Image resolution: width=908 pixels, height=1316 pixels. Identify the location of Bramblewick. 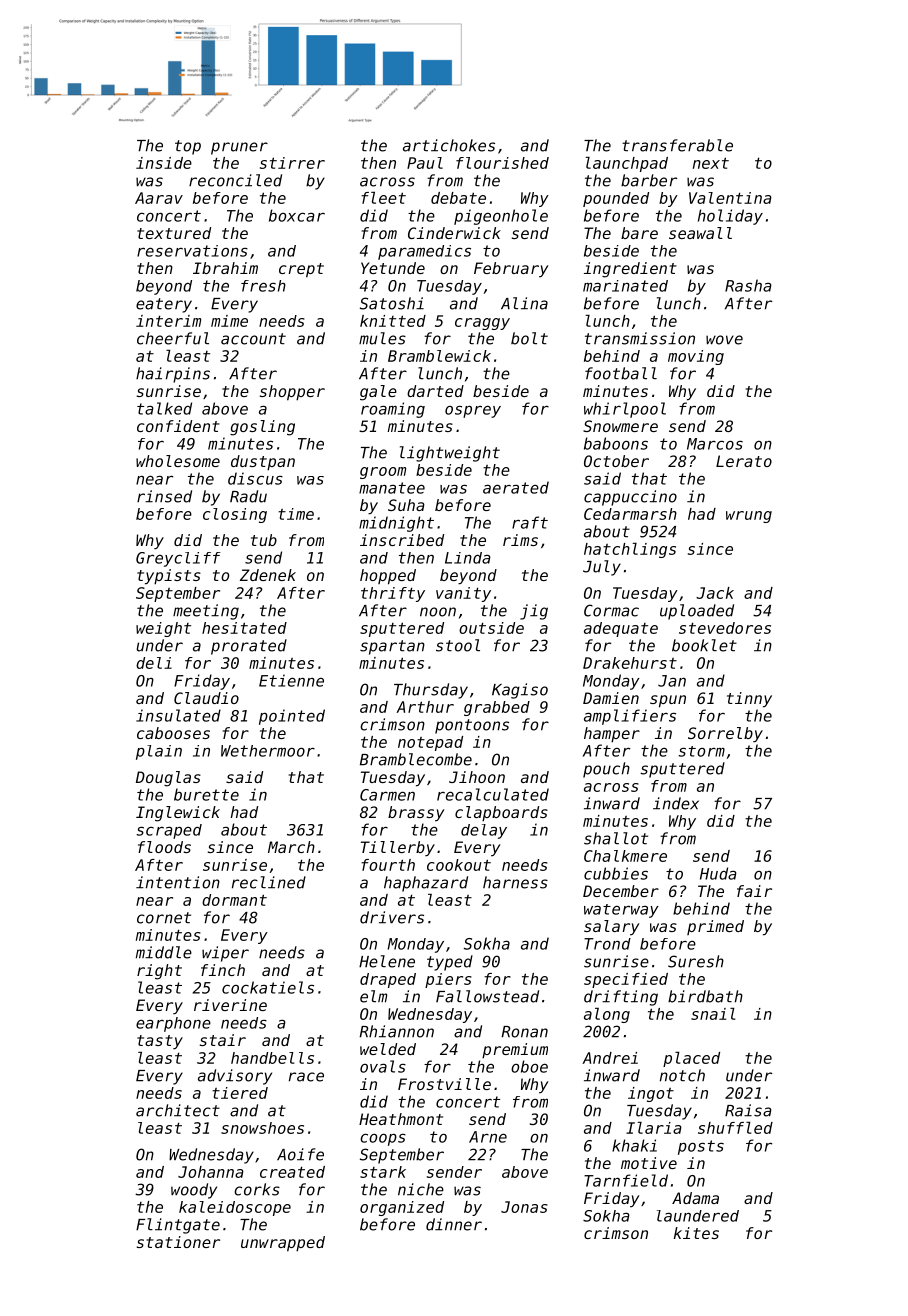
(439, 356).
